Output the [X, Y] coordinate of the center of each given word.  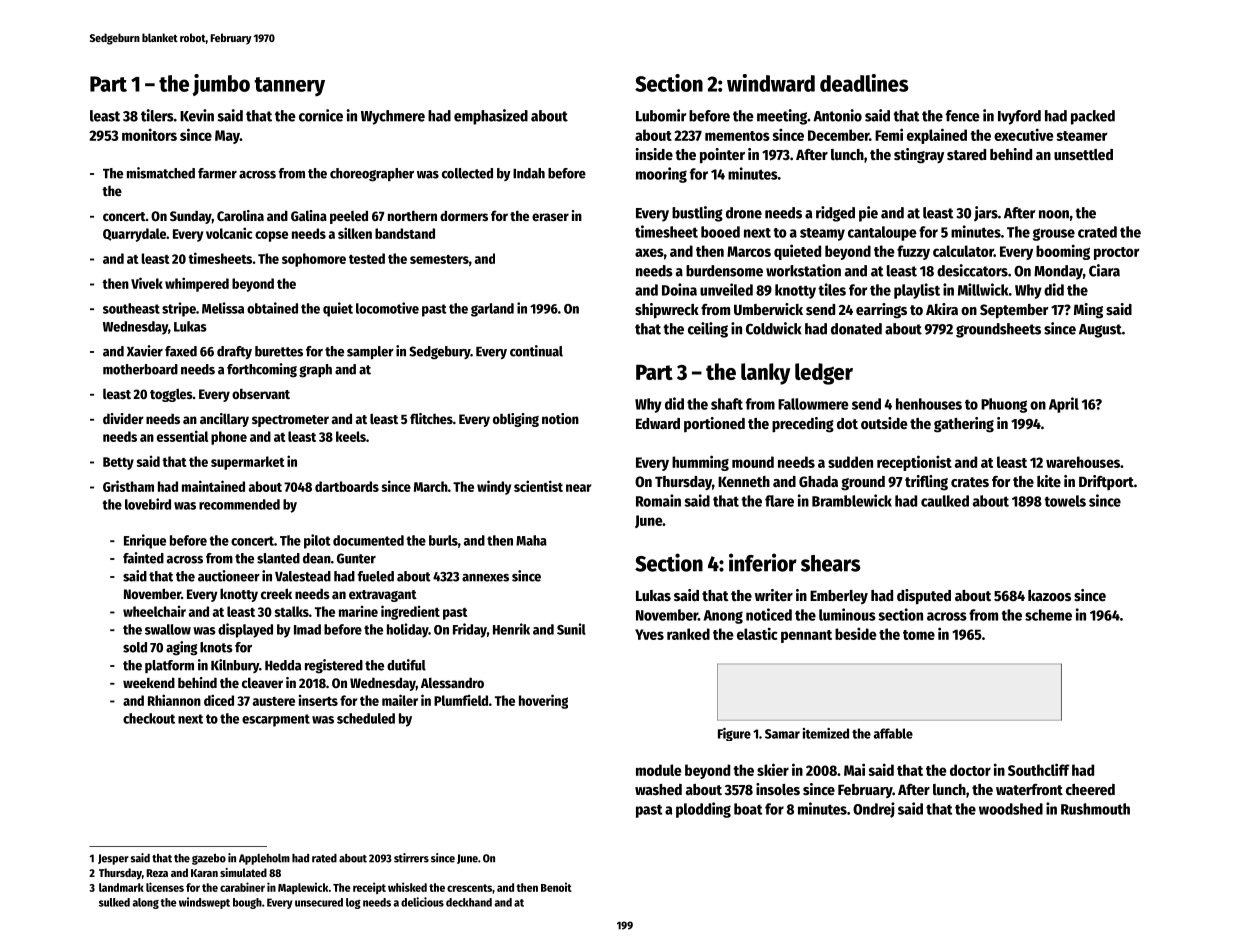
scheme [1048, 615]
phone [229, 438]
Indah [529, 173]
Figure [734, 734]
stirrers [411, 858]
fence [963, 116]
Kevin [197, 115]
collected [467, 173]
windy [494, 487]
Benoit [556, 887]
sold [135, 647]
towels [1065, 501]
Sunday [191, 217]
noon [1054, 214]
